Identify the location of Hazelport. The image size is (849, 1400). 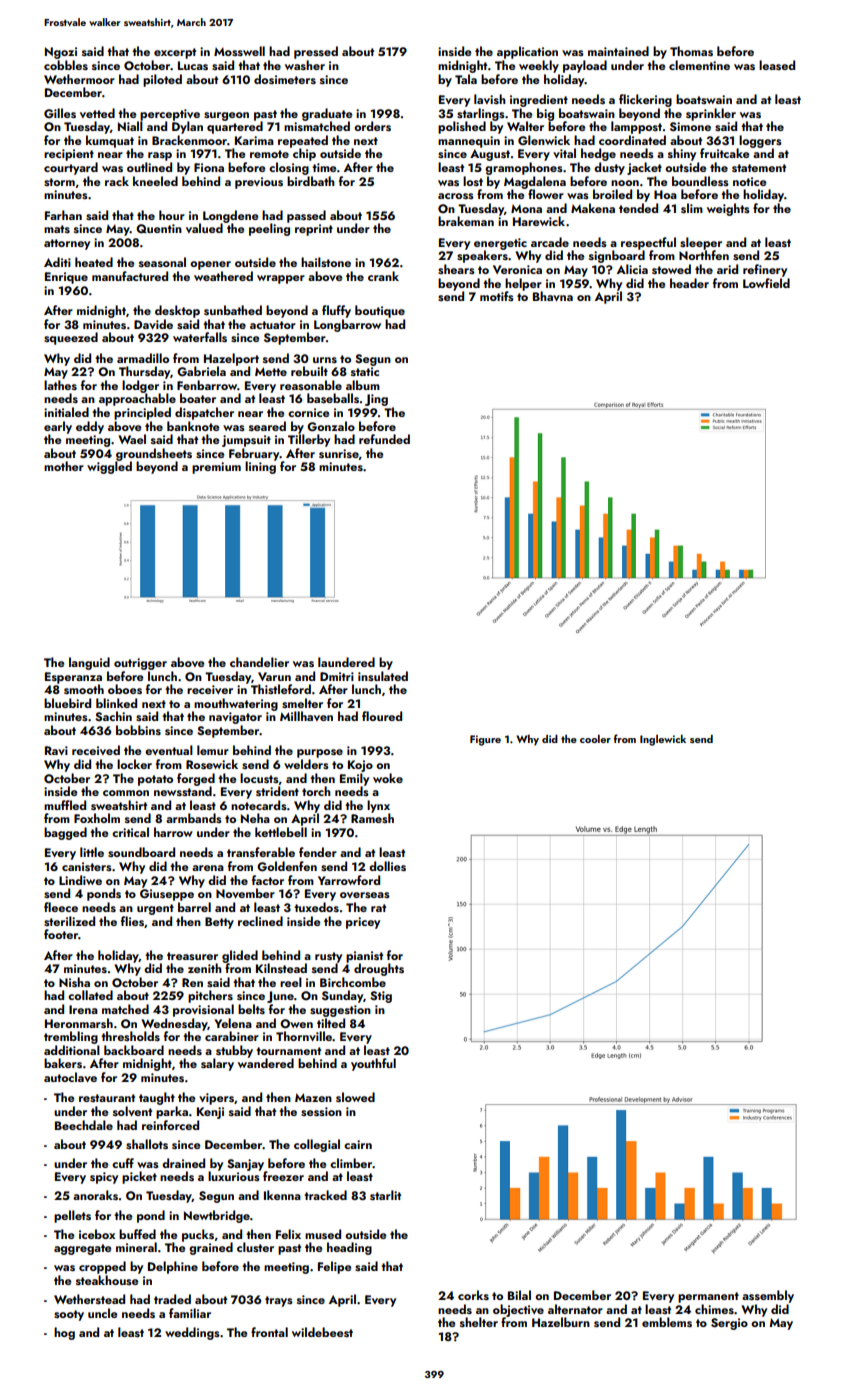
(231, 359).
